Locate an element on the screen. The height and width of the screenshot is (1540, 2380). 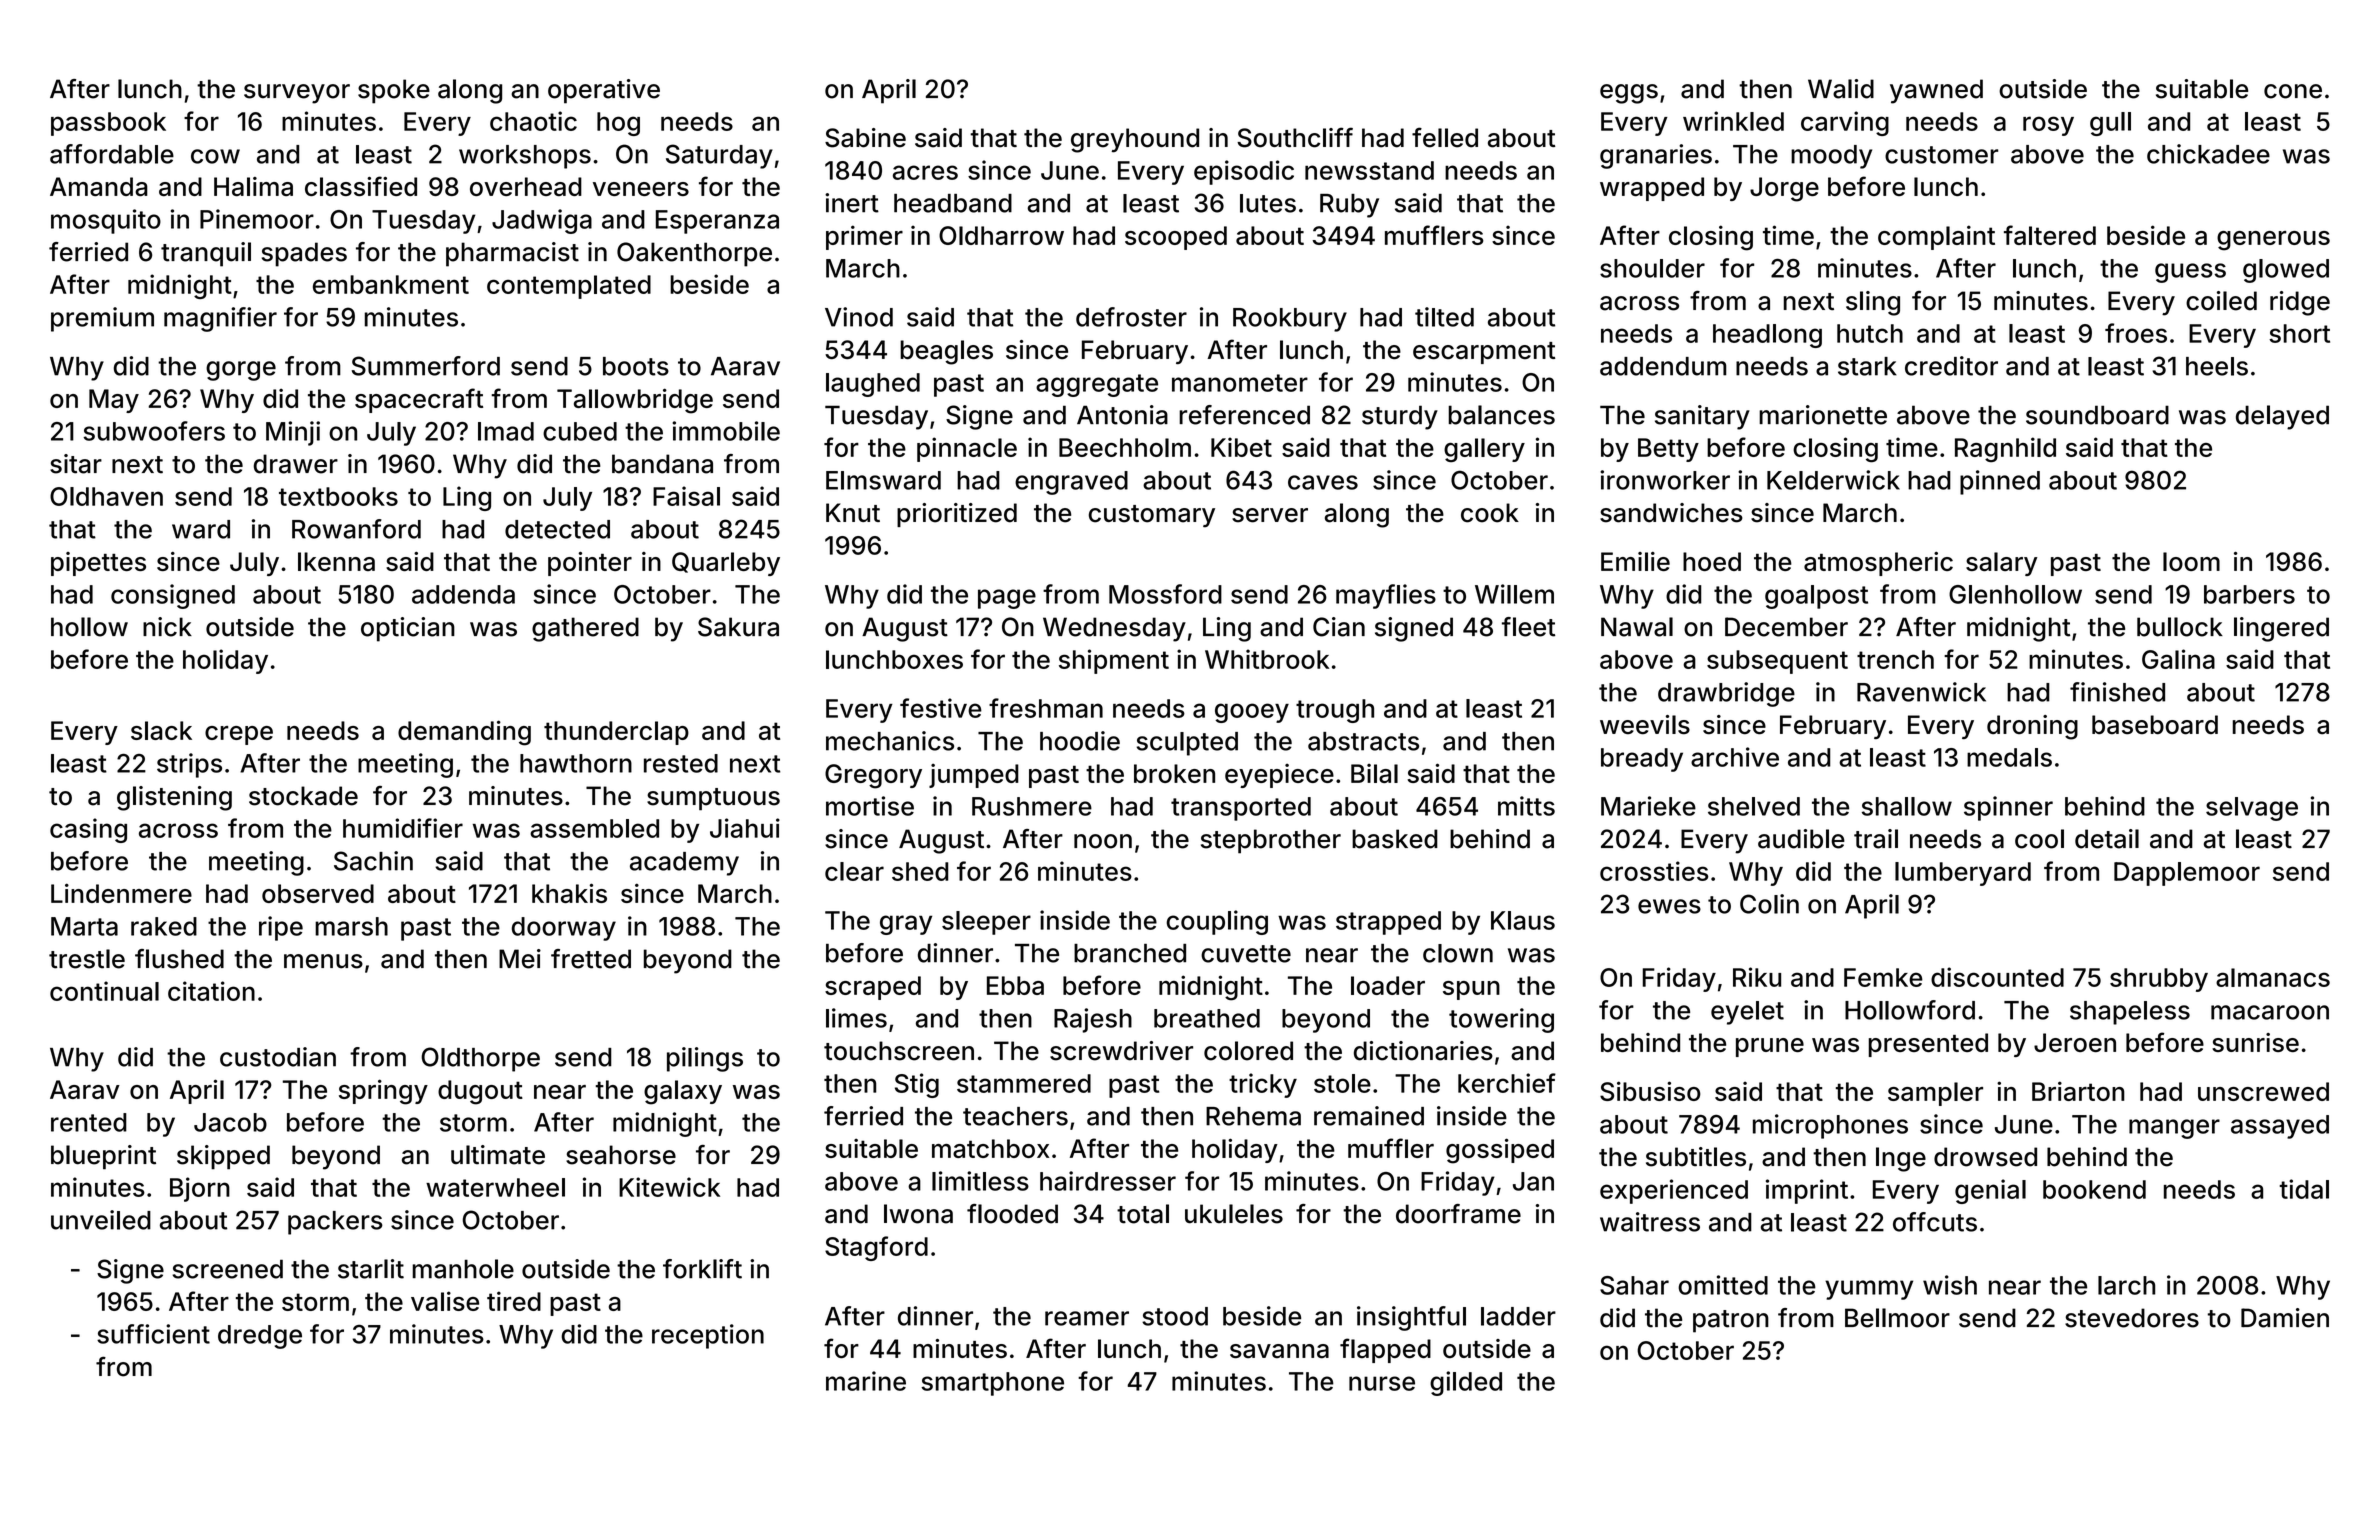
medals is located at coordinates (2009, 757).
